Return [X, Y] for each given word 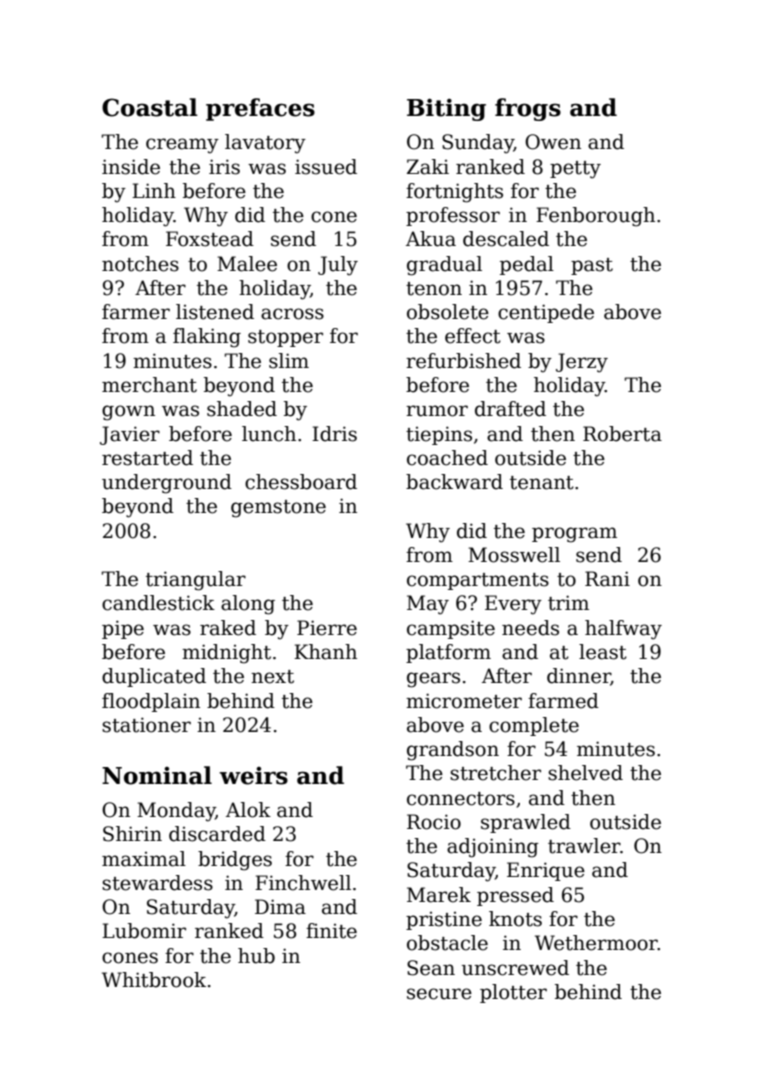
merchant [149, 385]
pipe [123, 629]
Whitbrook [154, 980]
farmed [563, 701]
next [272, 677]
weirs [253, 776]
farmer [136, 312]
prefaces [260, 109]
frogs [528, 109]
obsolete [448, 312]
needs [530, 628]
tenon [434, 289]
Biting [446, 109]
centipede [546, 313]
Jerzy [582, 363]
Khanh [325, 652]
